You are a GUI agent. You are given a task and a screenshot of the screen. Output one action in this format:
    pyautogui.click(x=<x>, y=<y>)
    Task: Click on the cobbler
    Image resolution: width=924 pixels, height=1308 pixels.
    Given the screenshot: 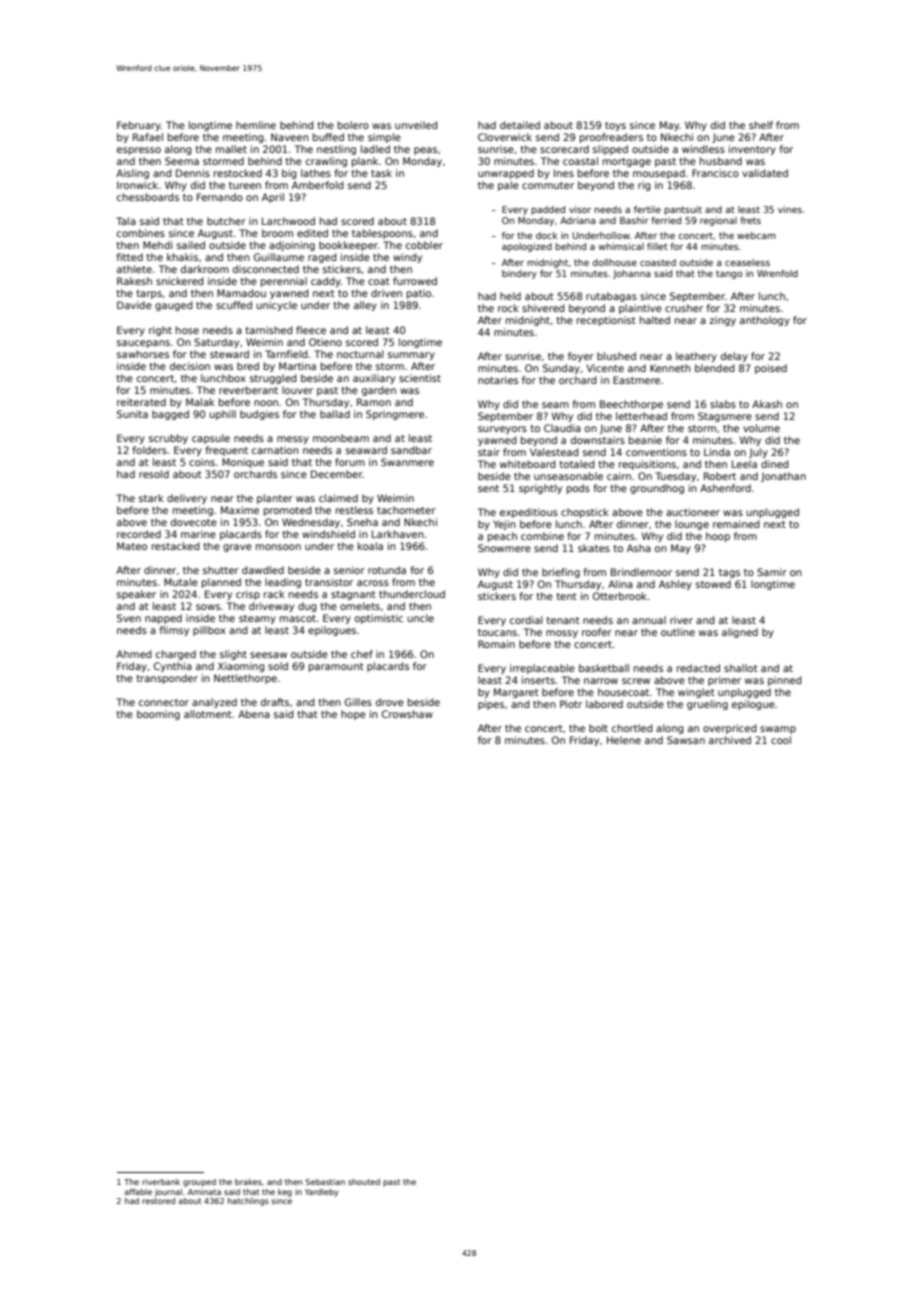 What is the action you would take?
    pyautogui.click(x=424, y=245)
